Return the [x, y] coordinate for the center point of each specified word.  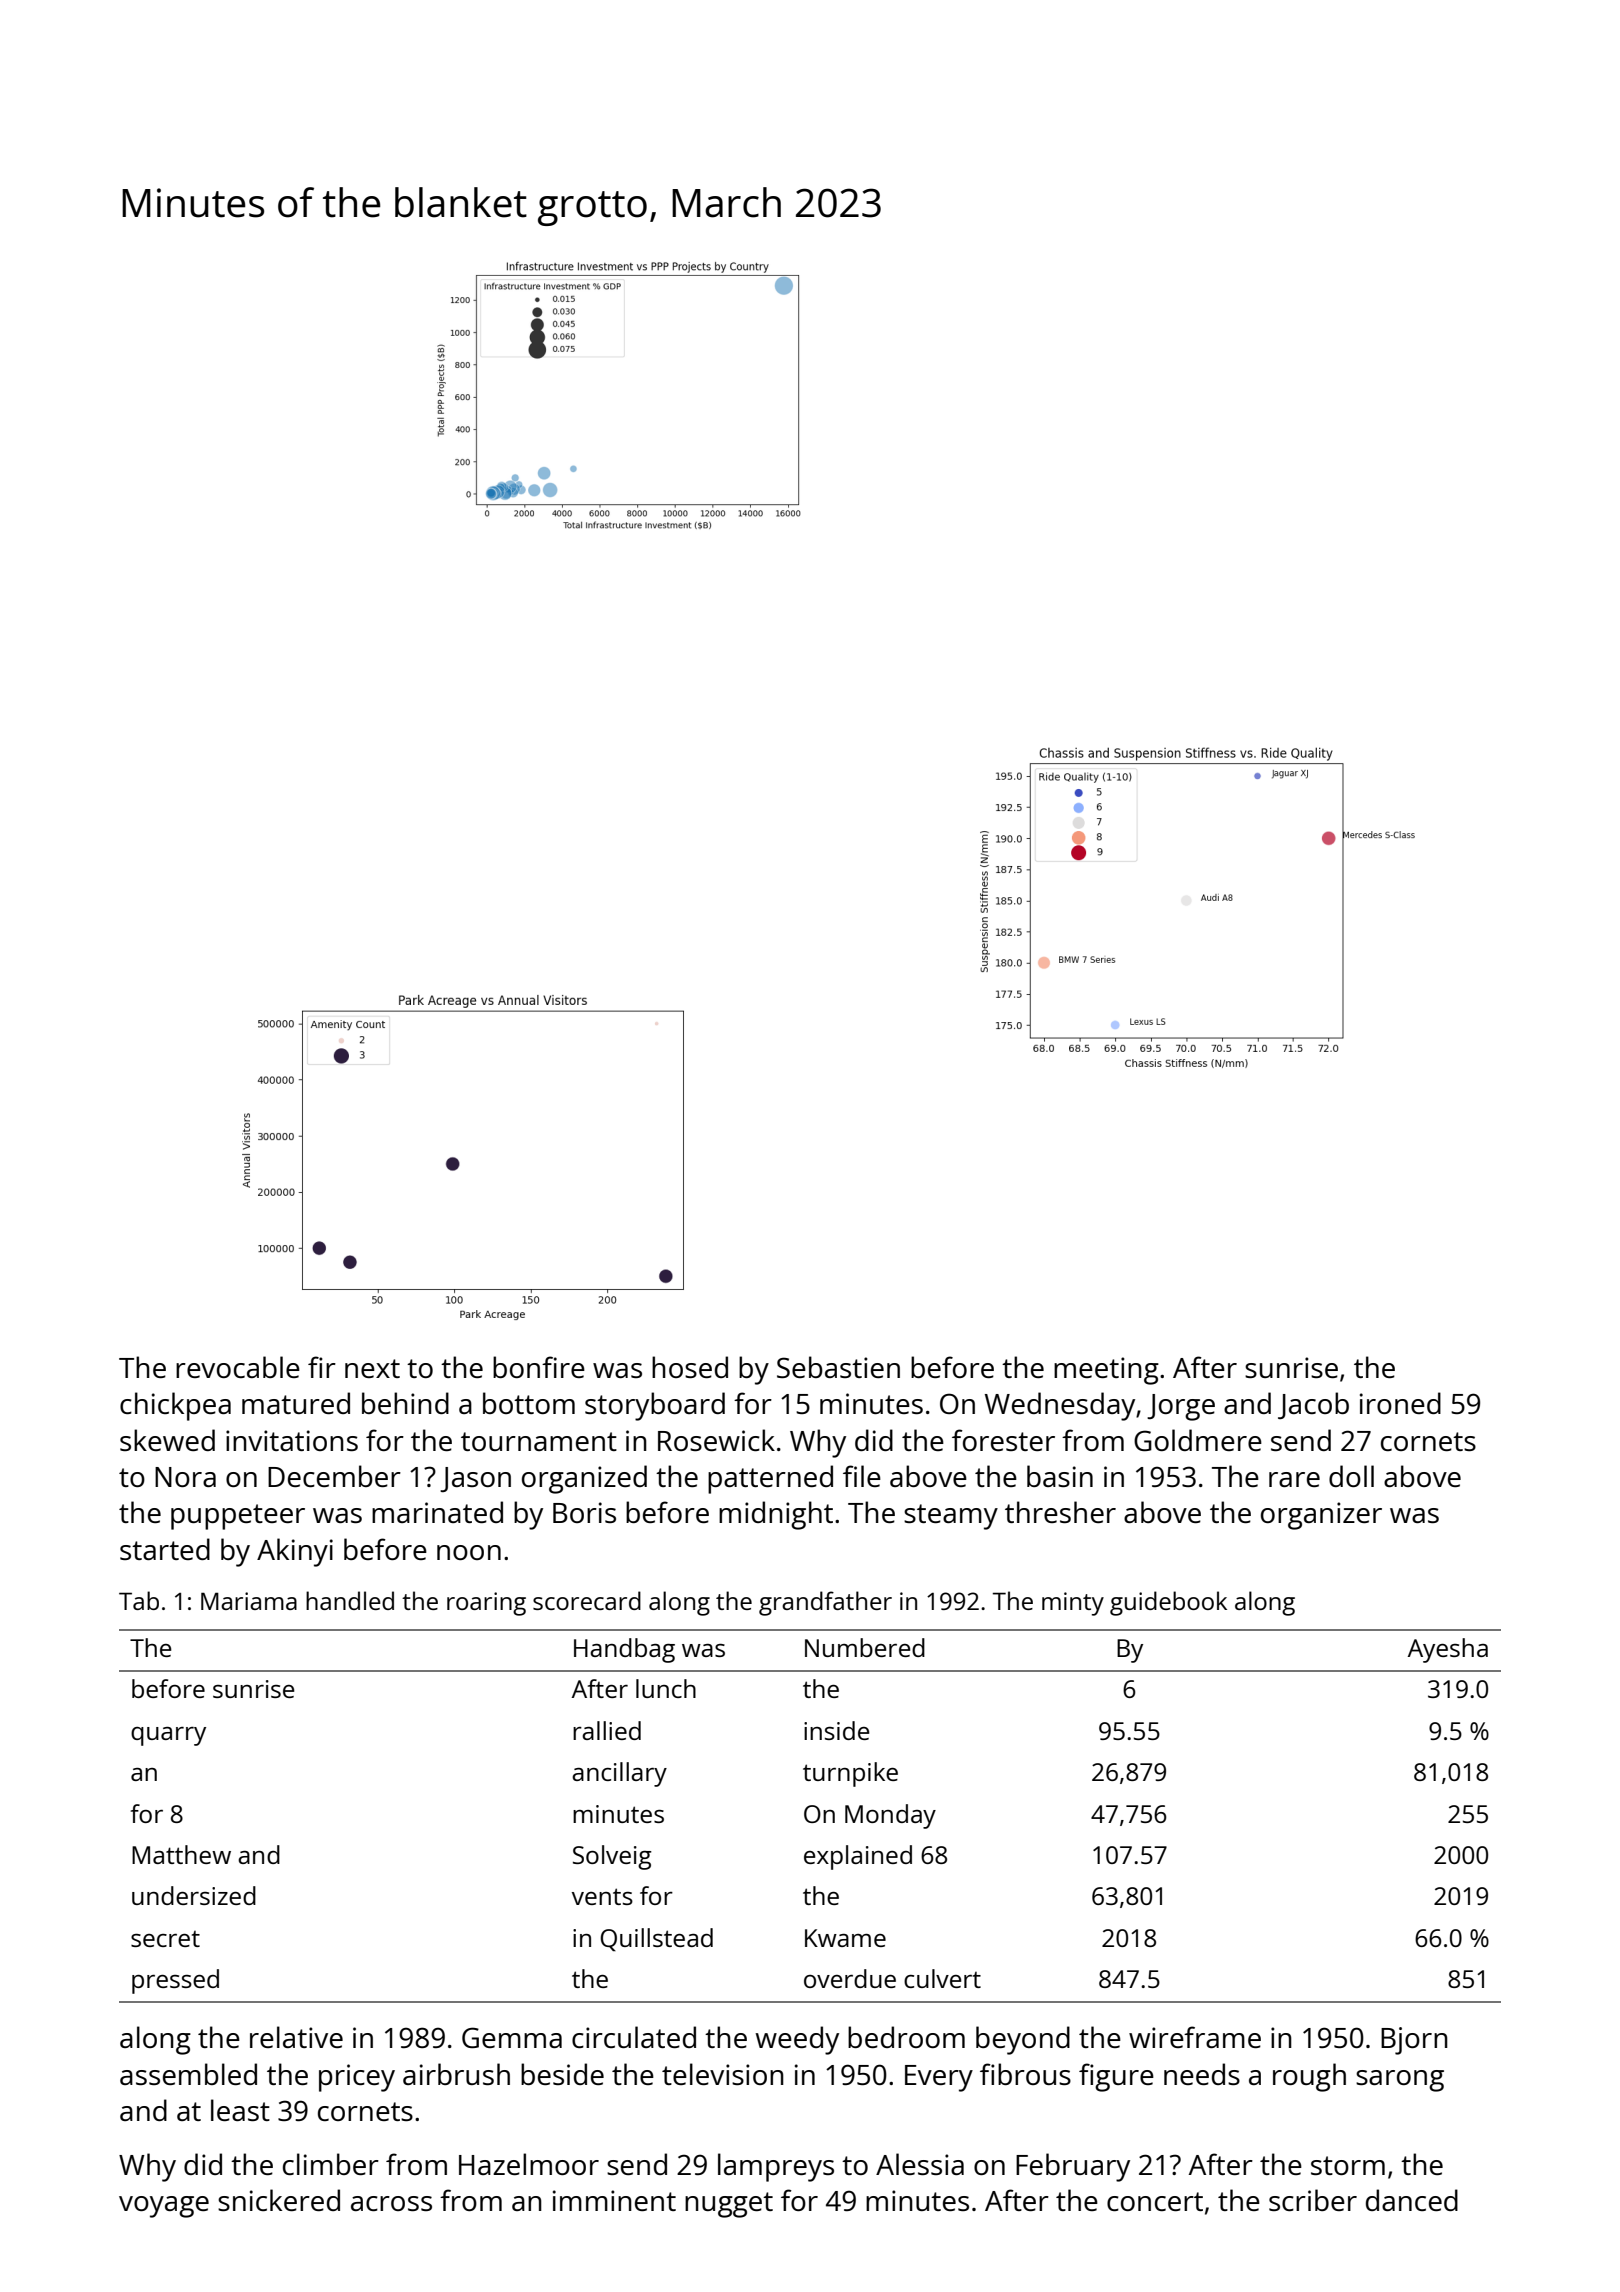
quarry [168, 1736]
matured [296, 1403]
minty [1073, 1604]
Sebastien [838, 1367]
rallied [607, 1730]
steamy [951, 1517]
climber [331, 2164]
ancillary [619, 1774]
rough [1309, 2077]
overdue [850, 1978]
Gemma [512, 2037]
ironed [1400, 1403]
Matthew [181, 1854]
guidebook [1168, 1603]
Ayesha [1448, 1650]
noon [469, 1552]
